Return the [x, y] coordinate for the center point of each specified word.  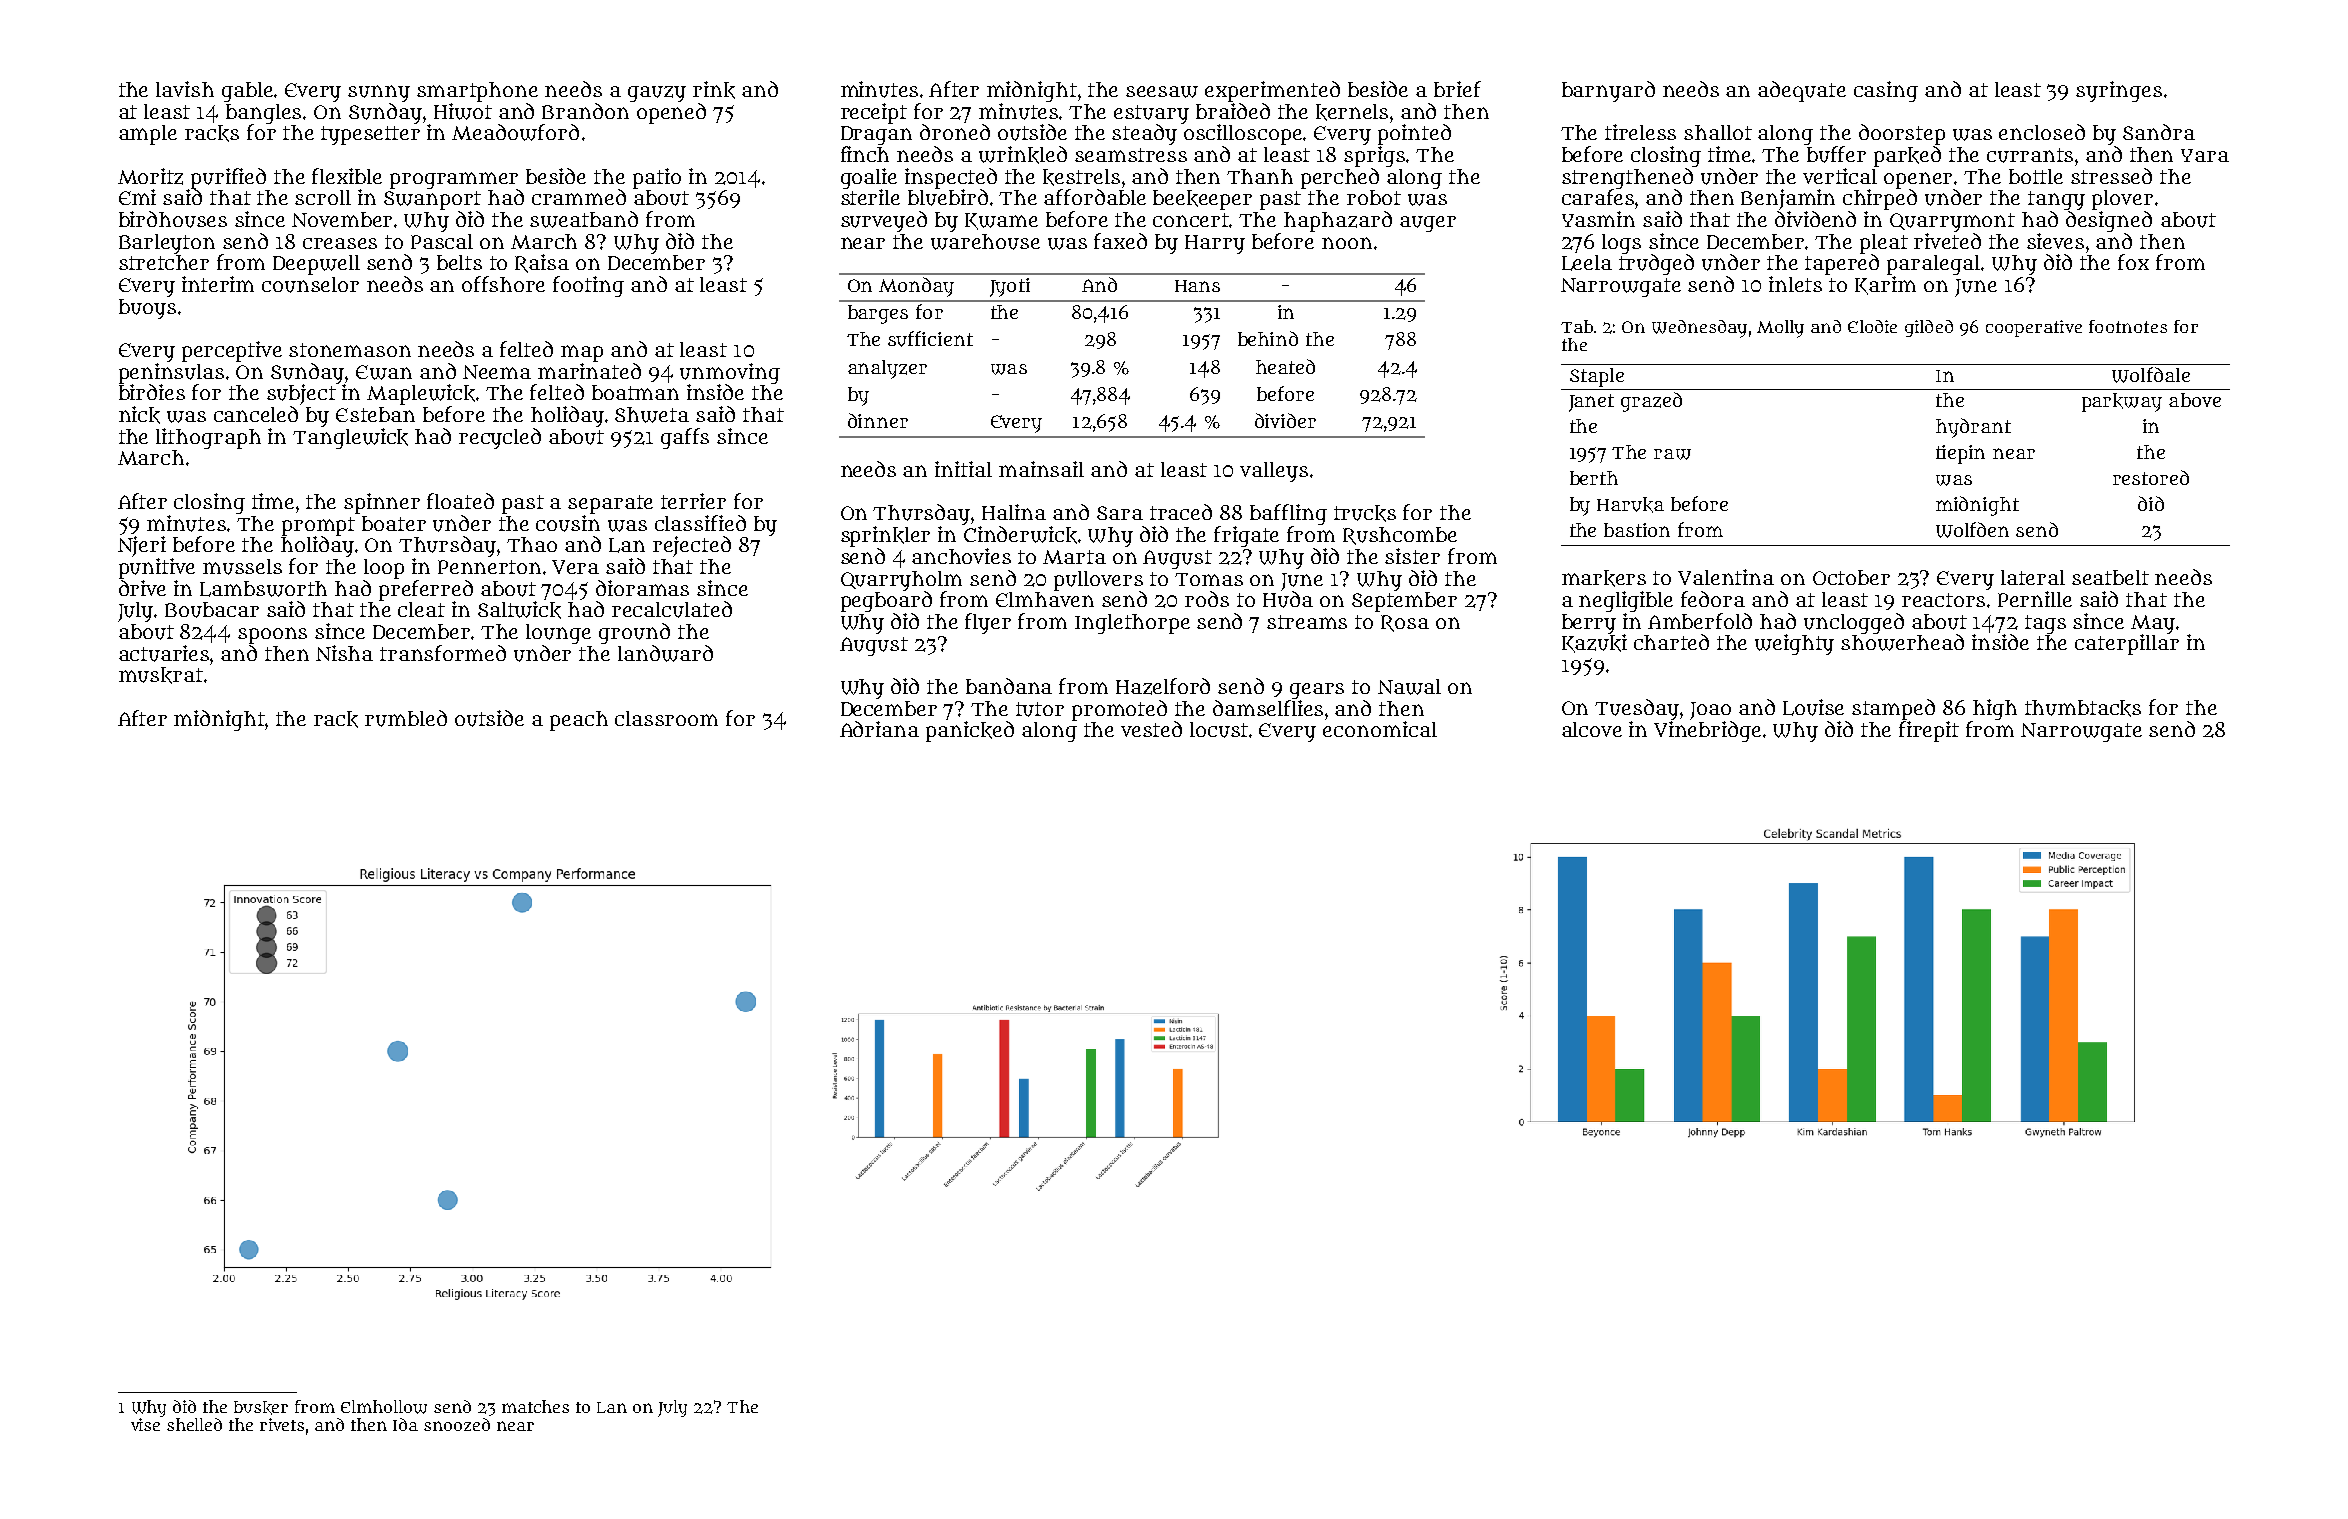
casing [1886, 91]
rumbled [406, 718]
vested [1151, 729]
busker [261, 1408]
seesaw [1162, 92]
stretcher [164, 262]
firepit [1929, 731]
